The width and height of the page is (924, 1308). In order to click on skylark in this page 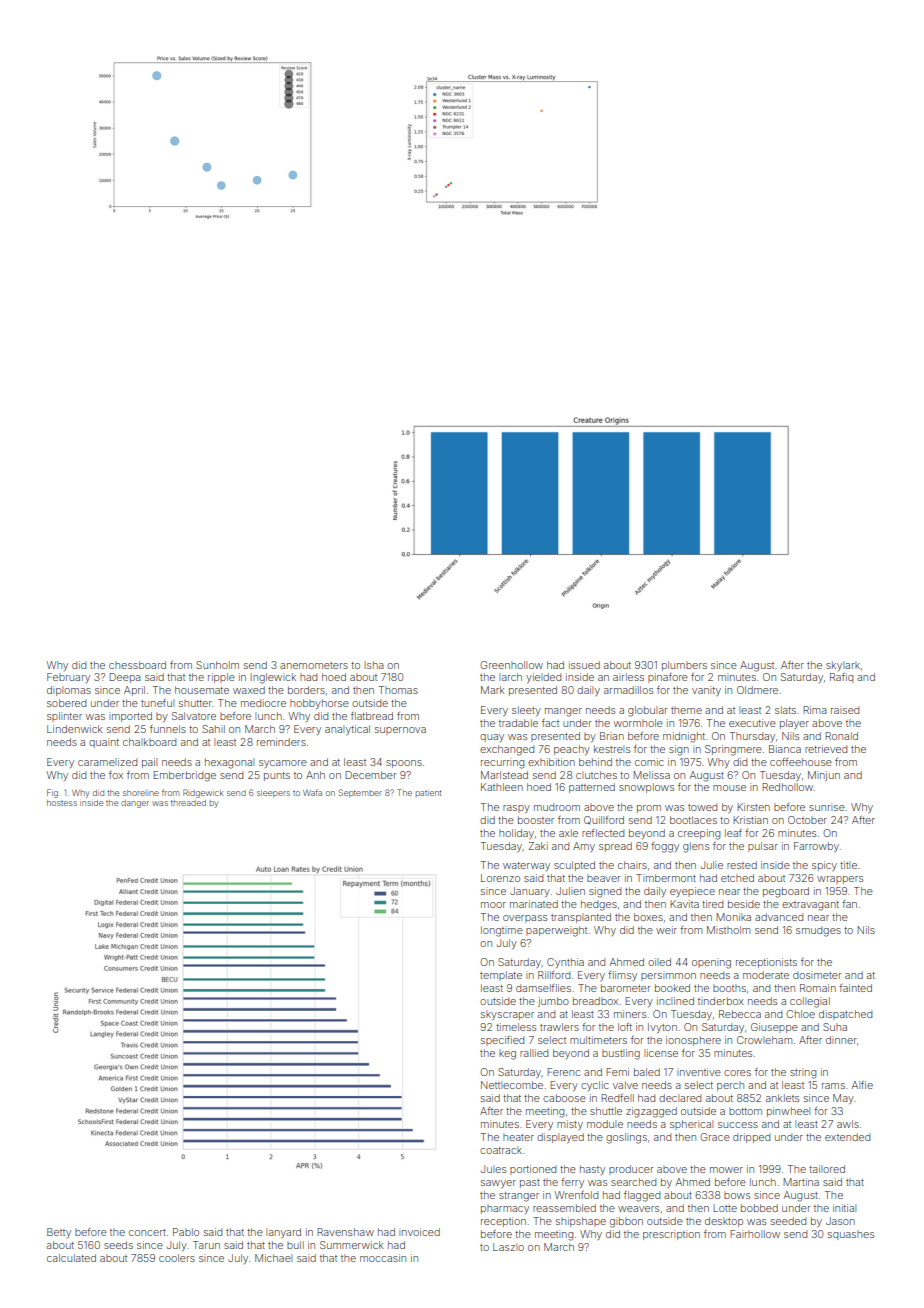, I will do `click(843, 666)`.
